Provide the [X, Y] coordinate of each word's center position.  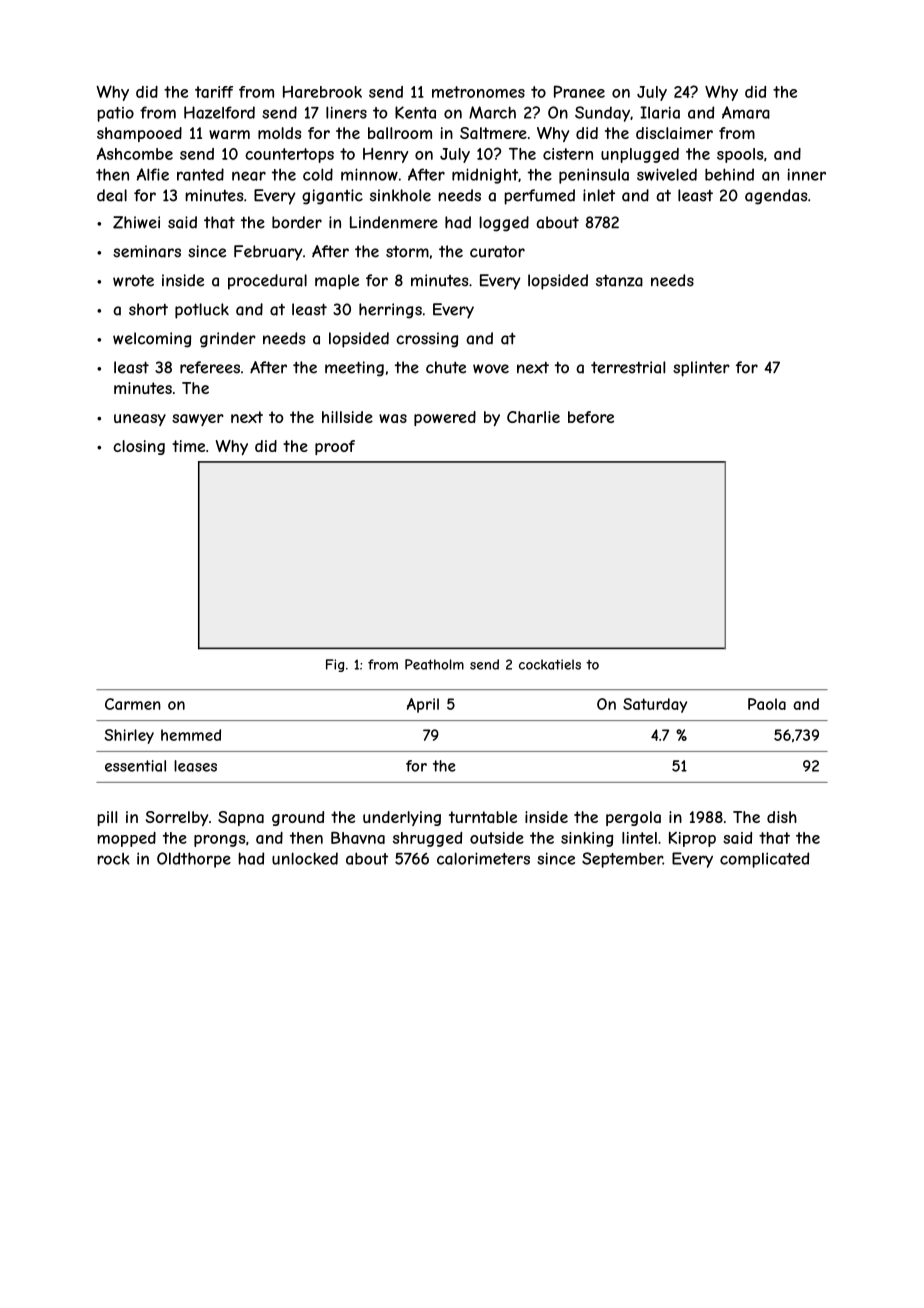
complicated [764, 860]
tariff [214, 92]
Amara [746, 112]
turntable [483, 817]
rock [113, 859]
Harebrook [322, 92]
